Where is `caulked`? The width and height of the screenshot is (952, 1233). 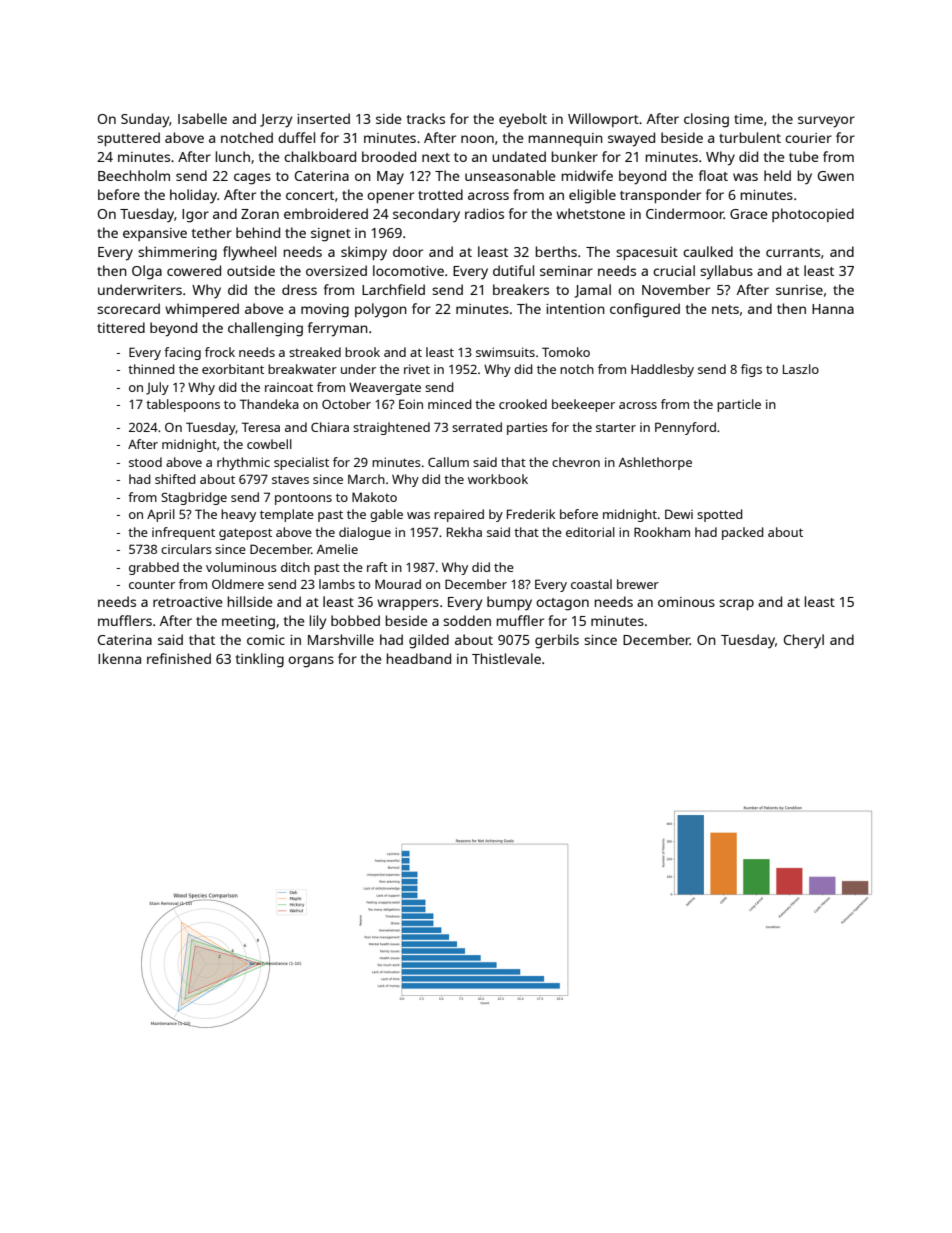 caulked is located at coordinates (708, 251).
